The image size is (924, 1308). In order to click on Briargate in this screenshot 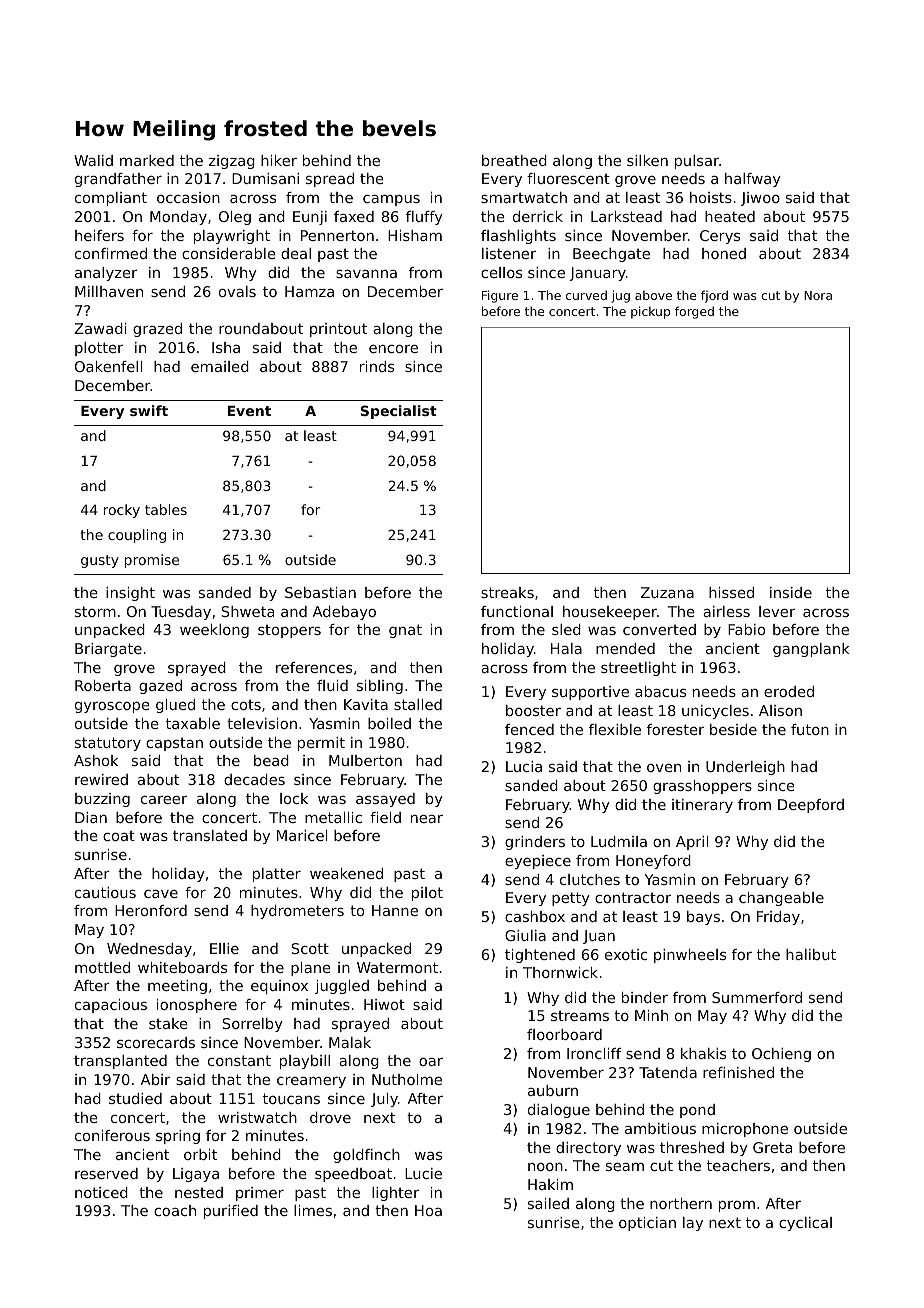, I will do `click(108, 650)`.
